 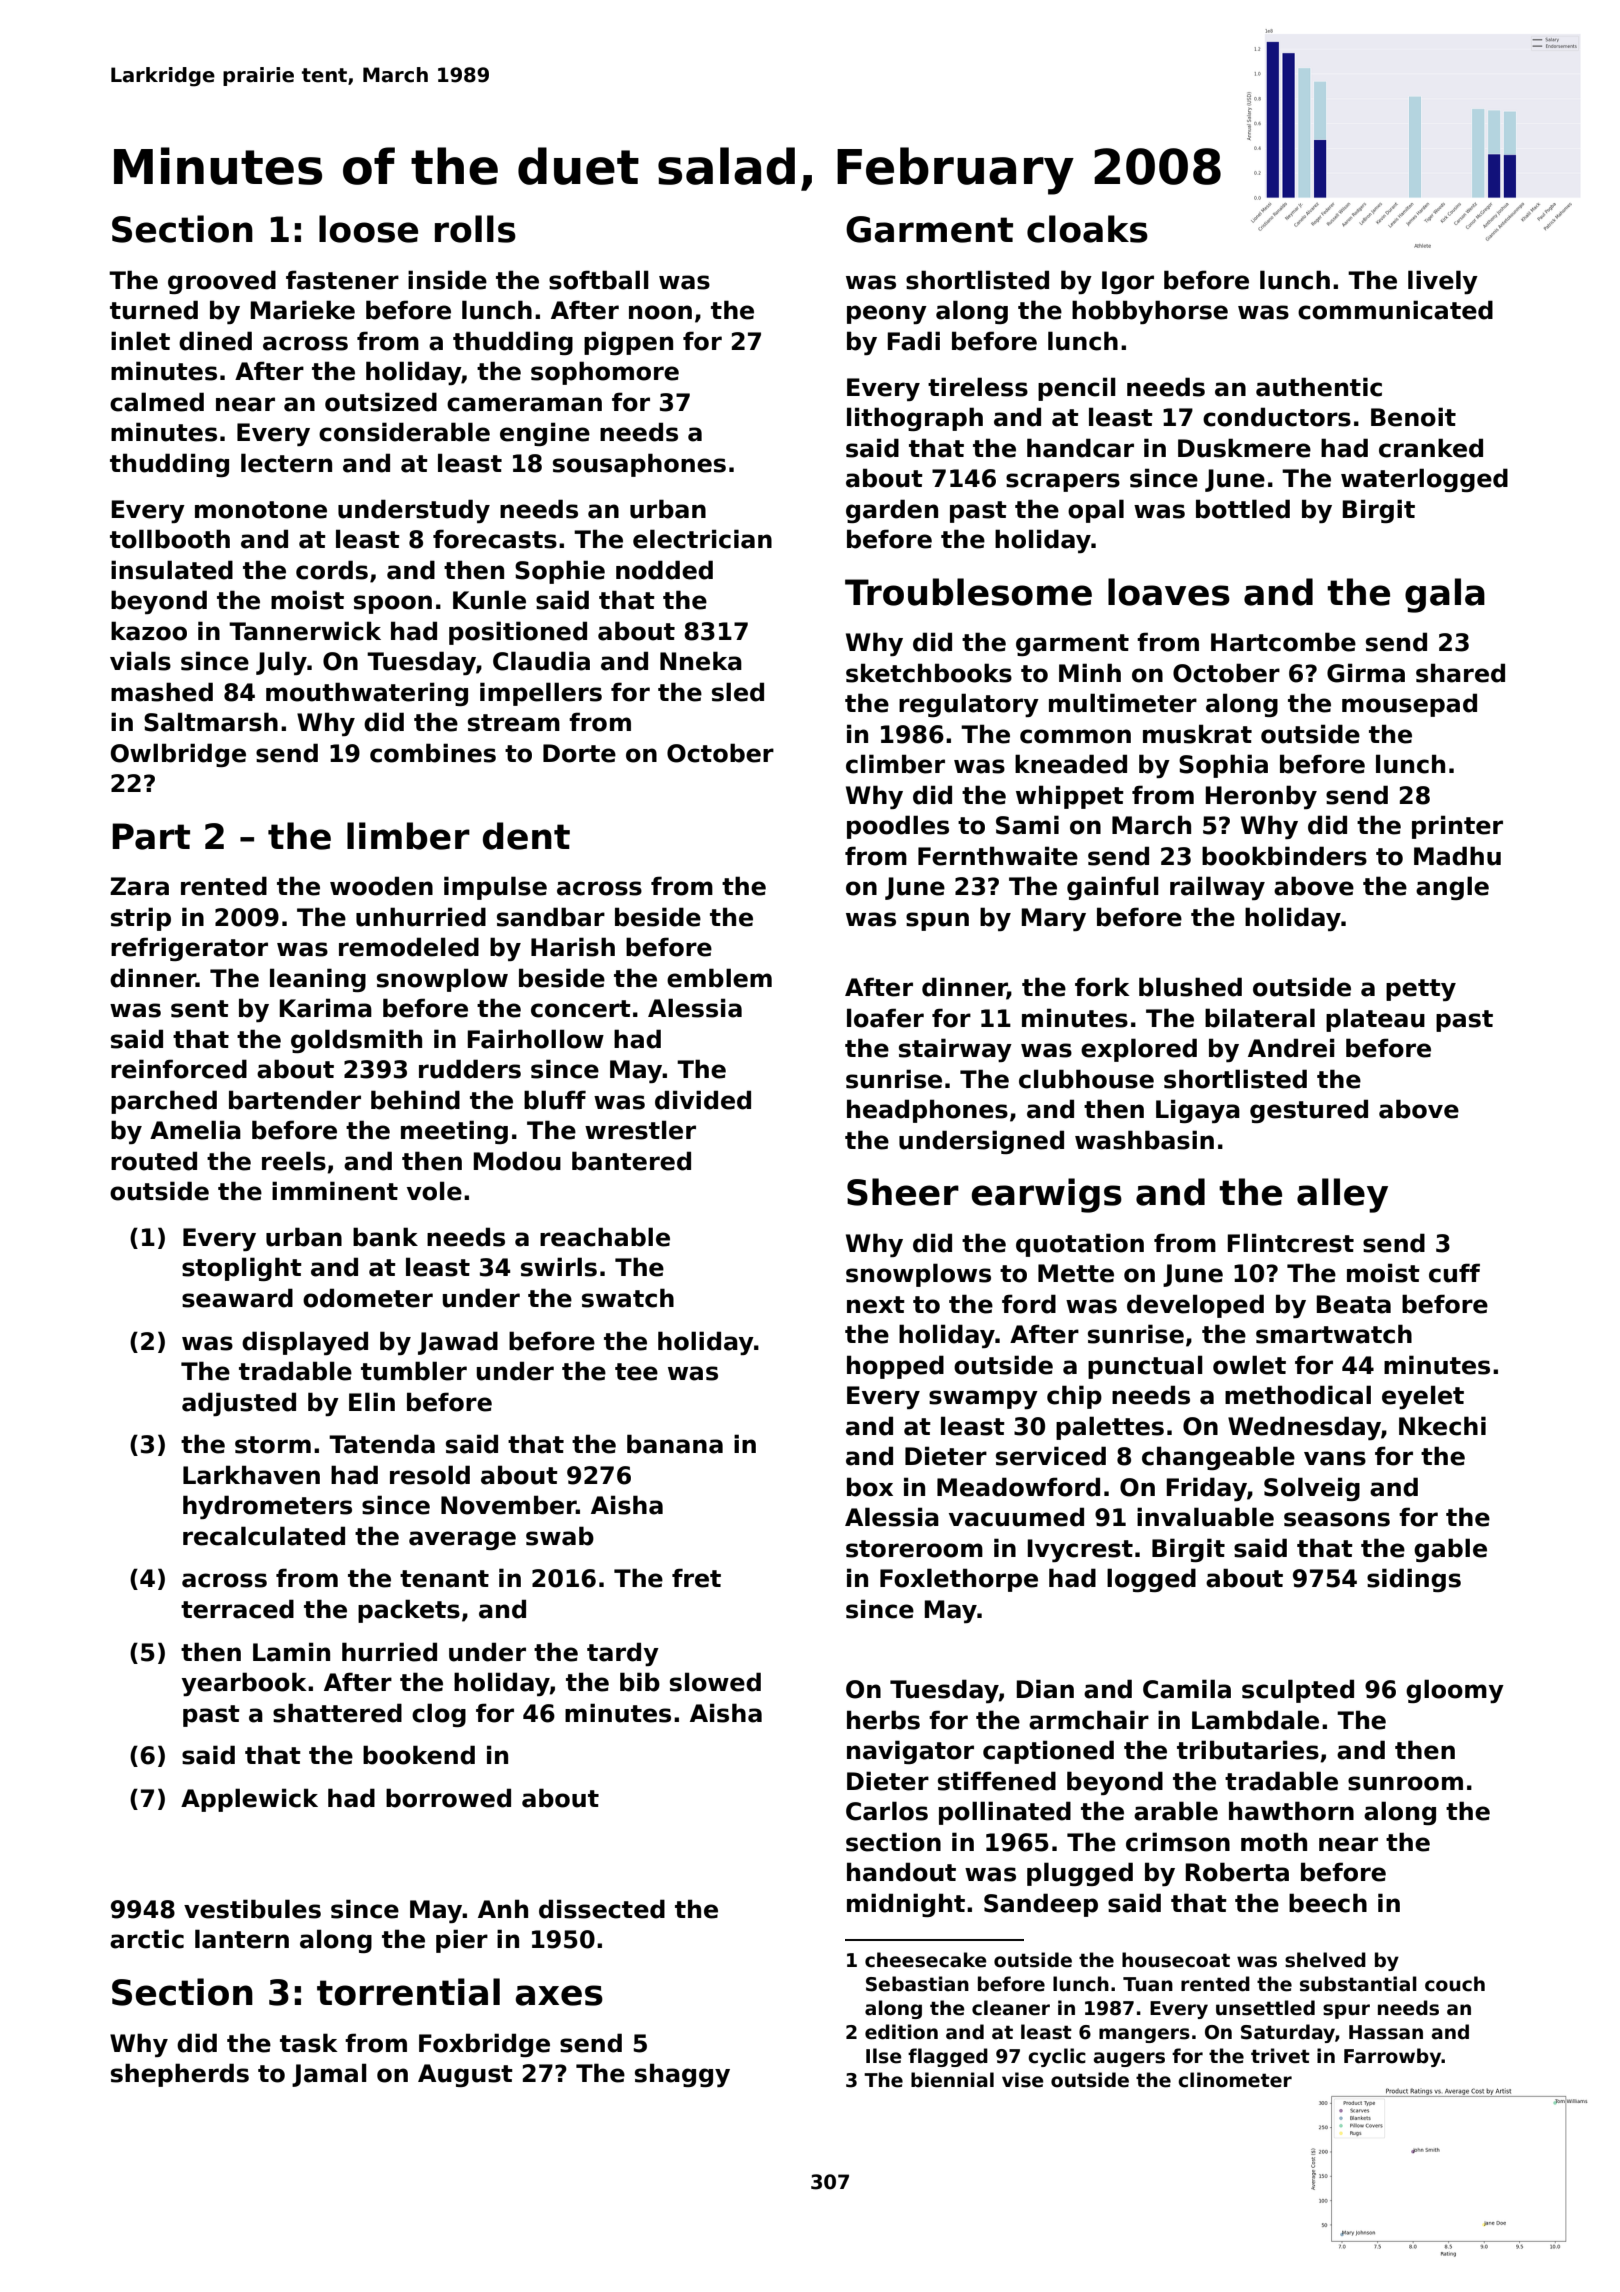 I want to click on mousepad, so click(x=1409, y=705).
